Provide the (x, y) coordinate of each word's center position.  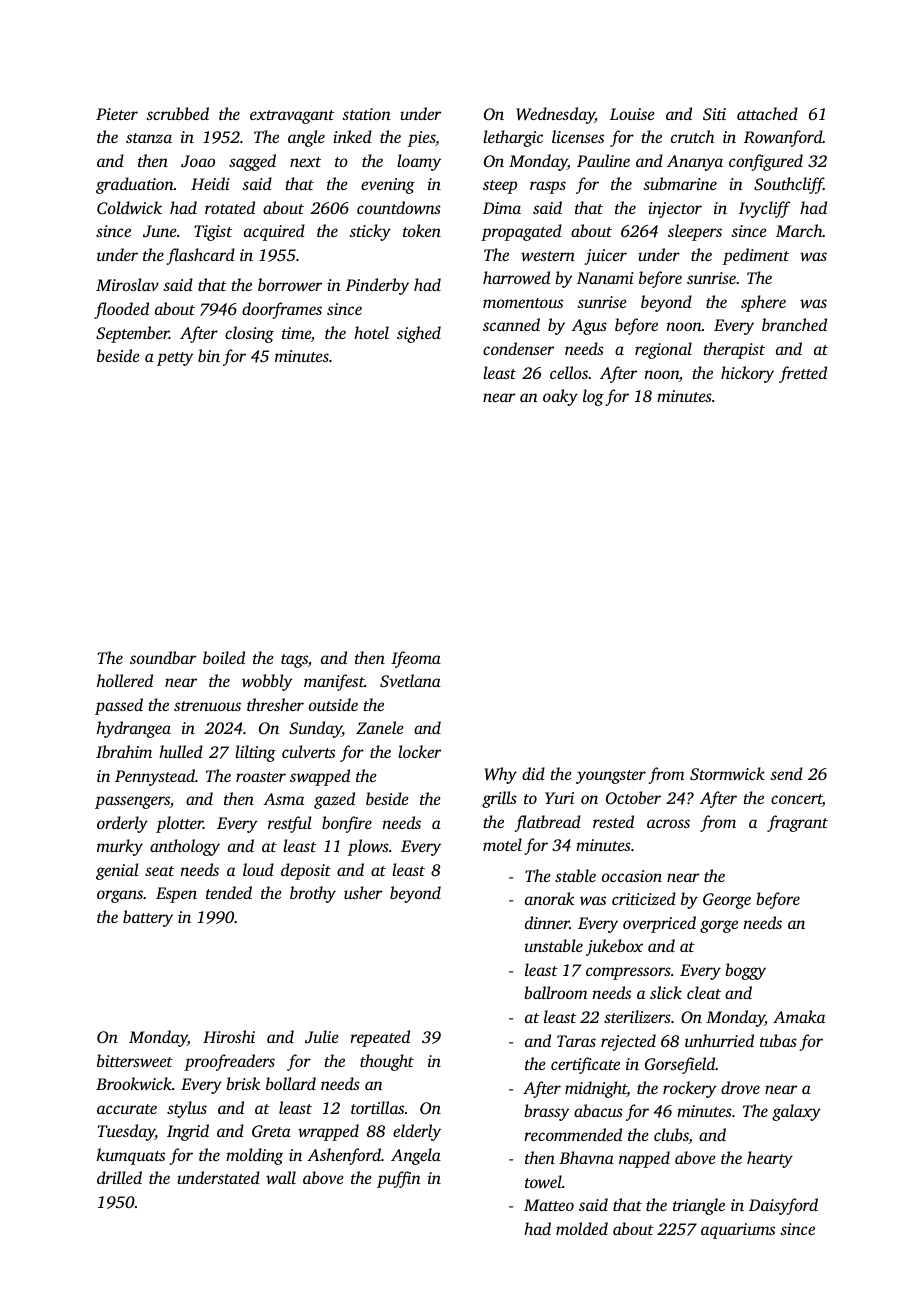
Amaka (799, 1016)
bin (209, 355)
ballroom (556, 992)
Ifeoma (416, 659)
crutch (692, 136)
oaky (560, 397)
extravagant (292, 117)
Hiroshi (229, 1036)
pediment (755, 256)
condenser (518, 348)
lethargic (513, 138)
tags (294, 661)
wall (281, 1177)
